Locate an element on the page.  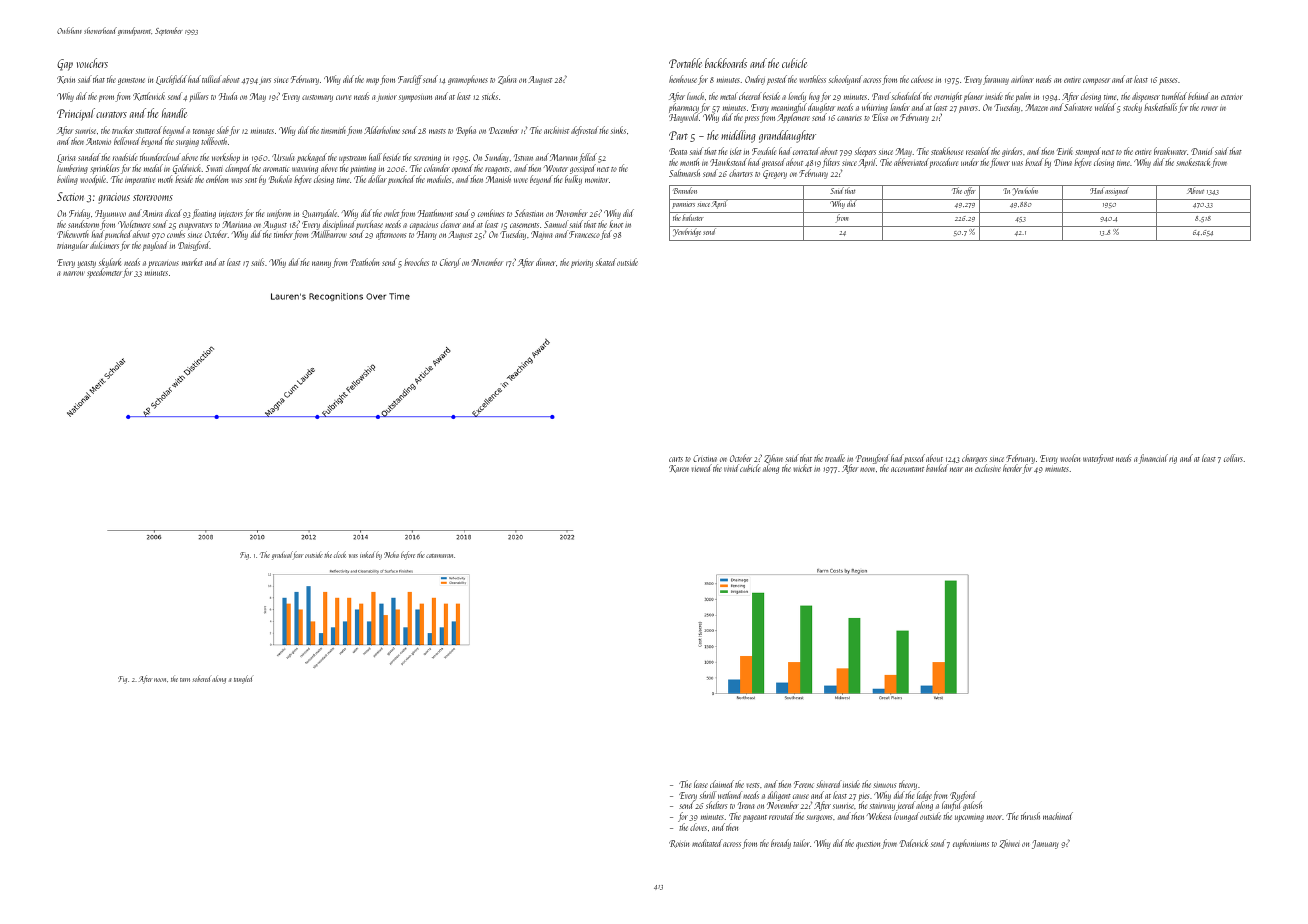
airliner is located at coordinates (1022, 79).
